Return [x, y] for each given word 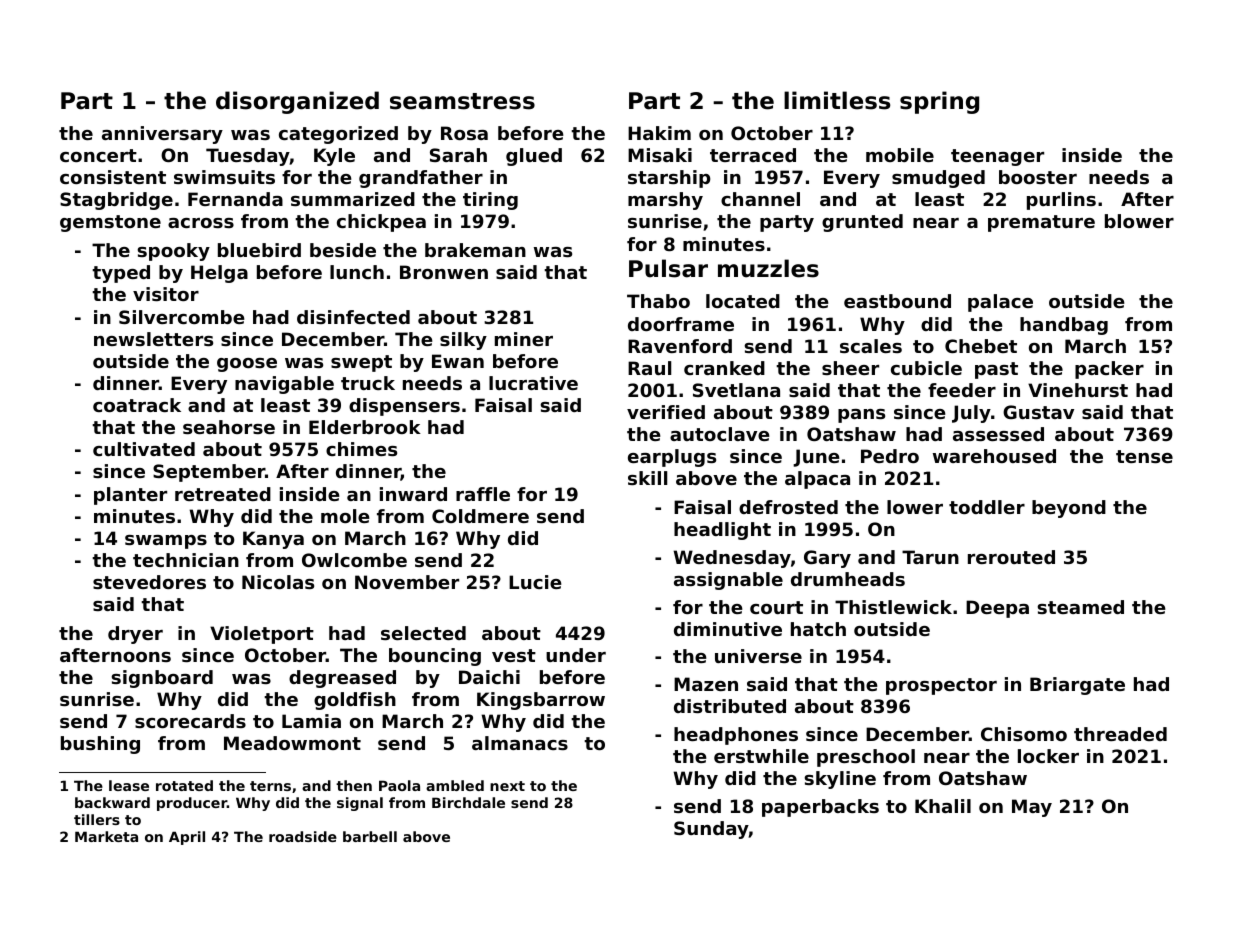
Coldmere [480, 516]
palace [1000, 303]
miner [524, 339]
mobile [900, 155]
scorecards [190, 721]
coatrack [137, 405]
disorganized [297, 102]
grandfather [421, 179]
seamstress [462, 101]
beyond [1069, 509]
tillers [97, 819]
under [576, 655]
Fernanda [235, 199]
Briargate [1077, 686]
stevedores [149, 582]
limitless [837, 100]
